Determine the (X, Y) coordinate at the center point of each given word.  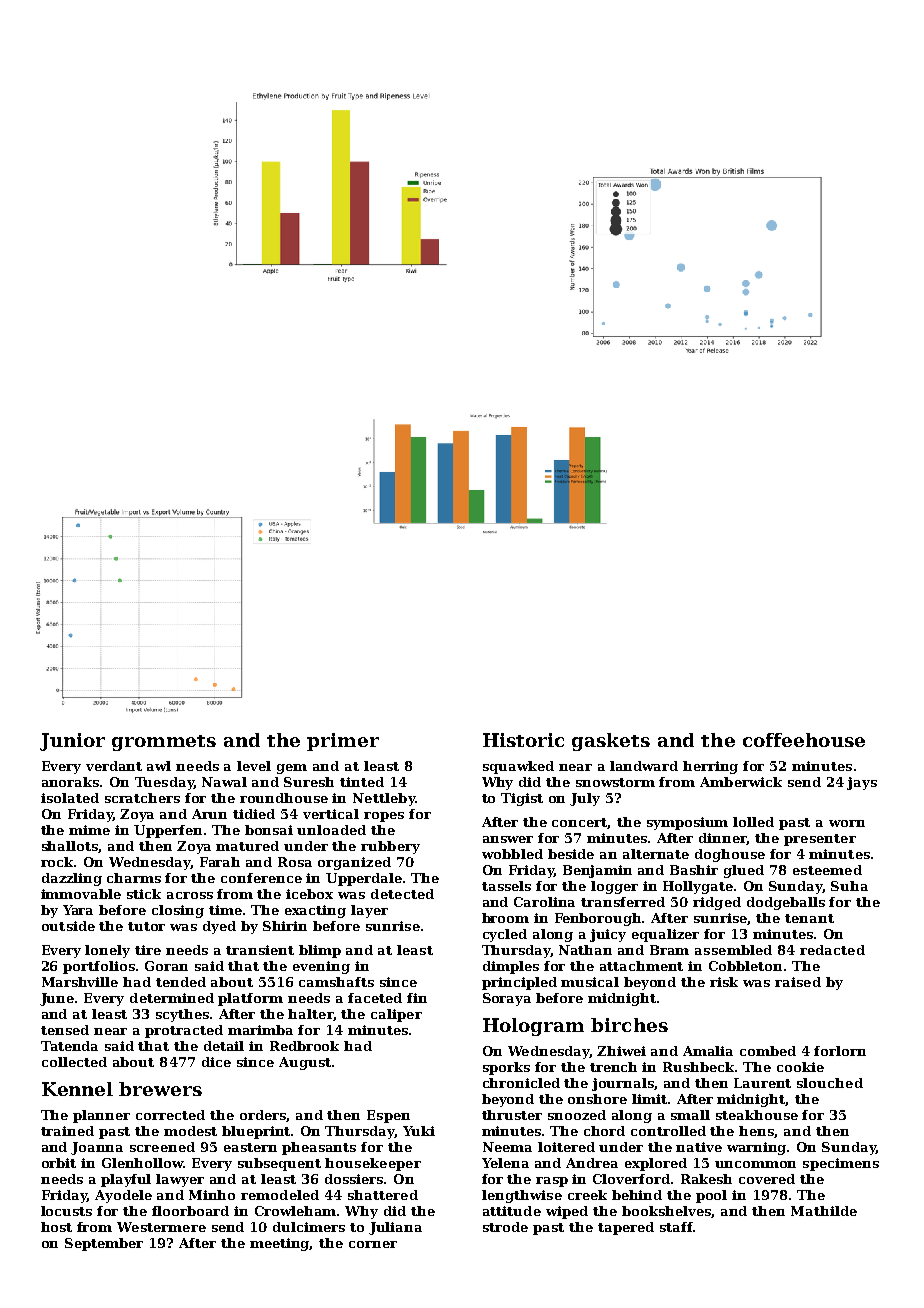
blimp (320, 951)
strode (505, 1227)
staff (676, 1227)
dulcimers (309, 1227)
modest (190, 1131)
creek (587, 1195)
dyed (219, 927)
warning (757, 1148)
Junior (72, 742)
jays (862, 783)
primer (343, 742)
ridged (717, 903)
